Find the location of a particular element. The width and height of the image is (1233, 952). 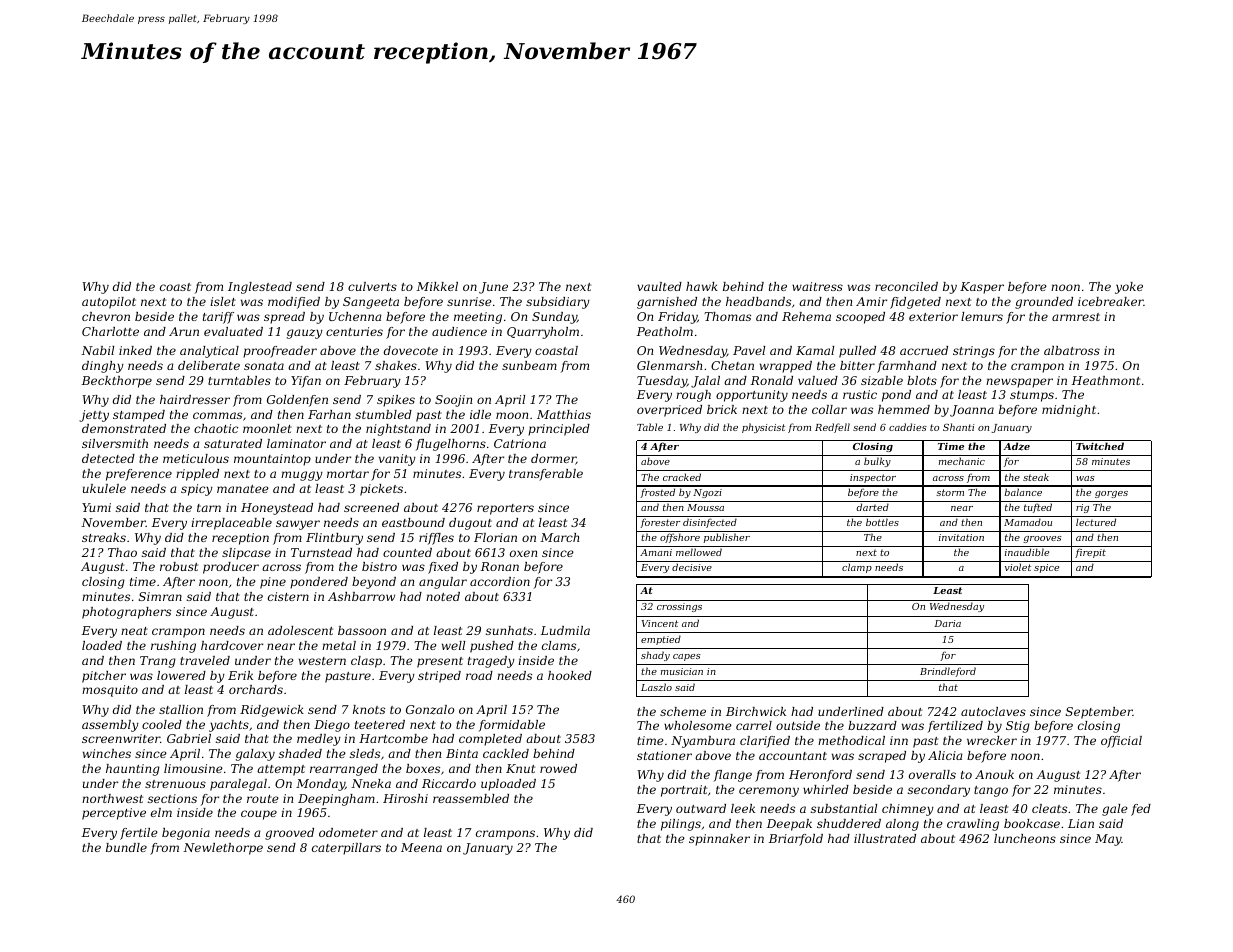

farmhand is located at coordinates (907, 367).
